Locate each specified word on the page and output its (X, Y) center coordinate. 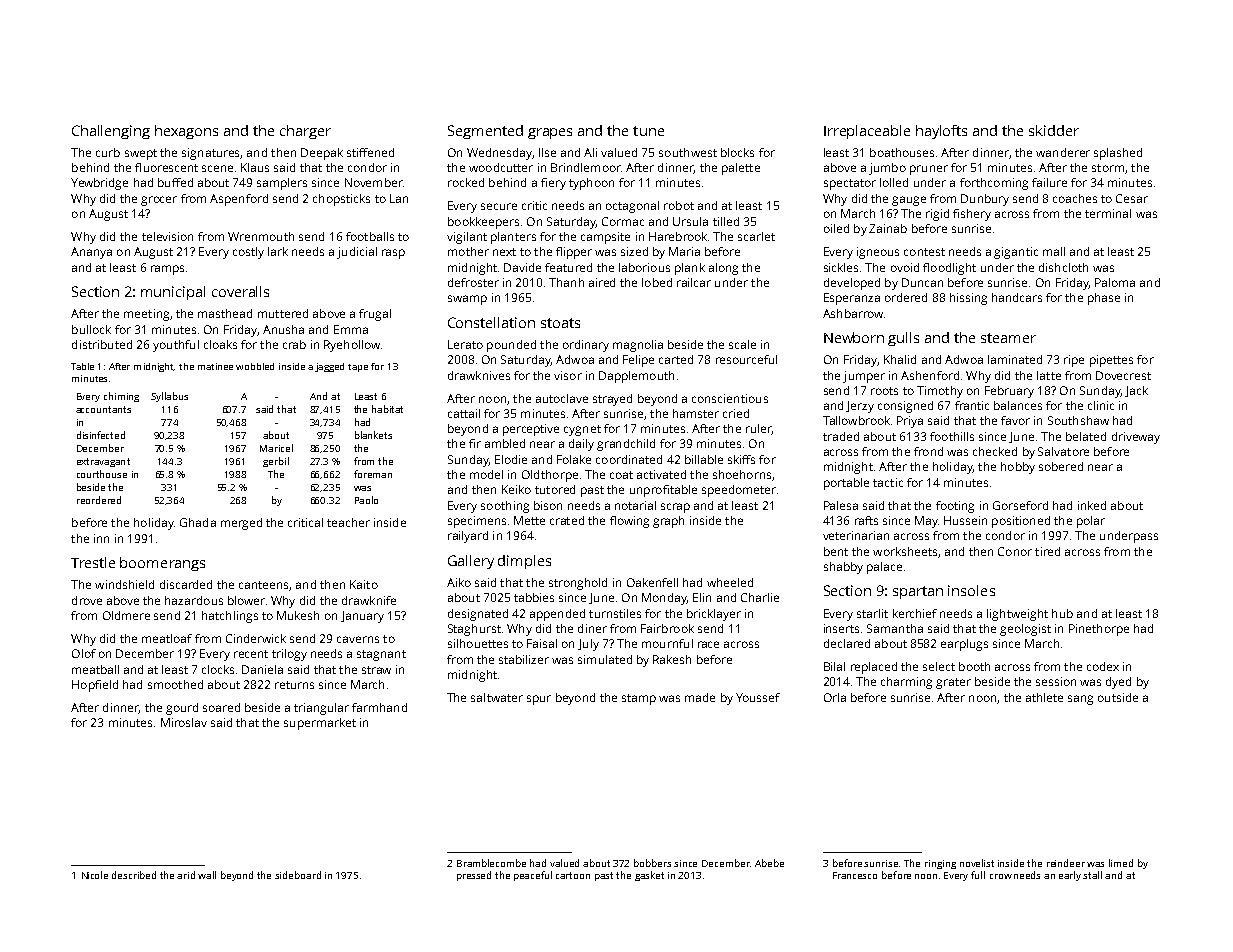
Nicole (95, 875)
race (708, 644)
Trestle (93, 562)
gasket (649, 876)
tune (648, 131)
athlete (1044, 697)
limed (1121, 863)
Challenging (111, 132)
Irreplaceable (867, 132)
